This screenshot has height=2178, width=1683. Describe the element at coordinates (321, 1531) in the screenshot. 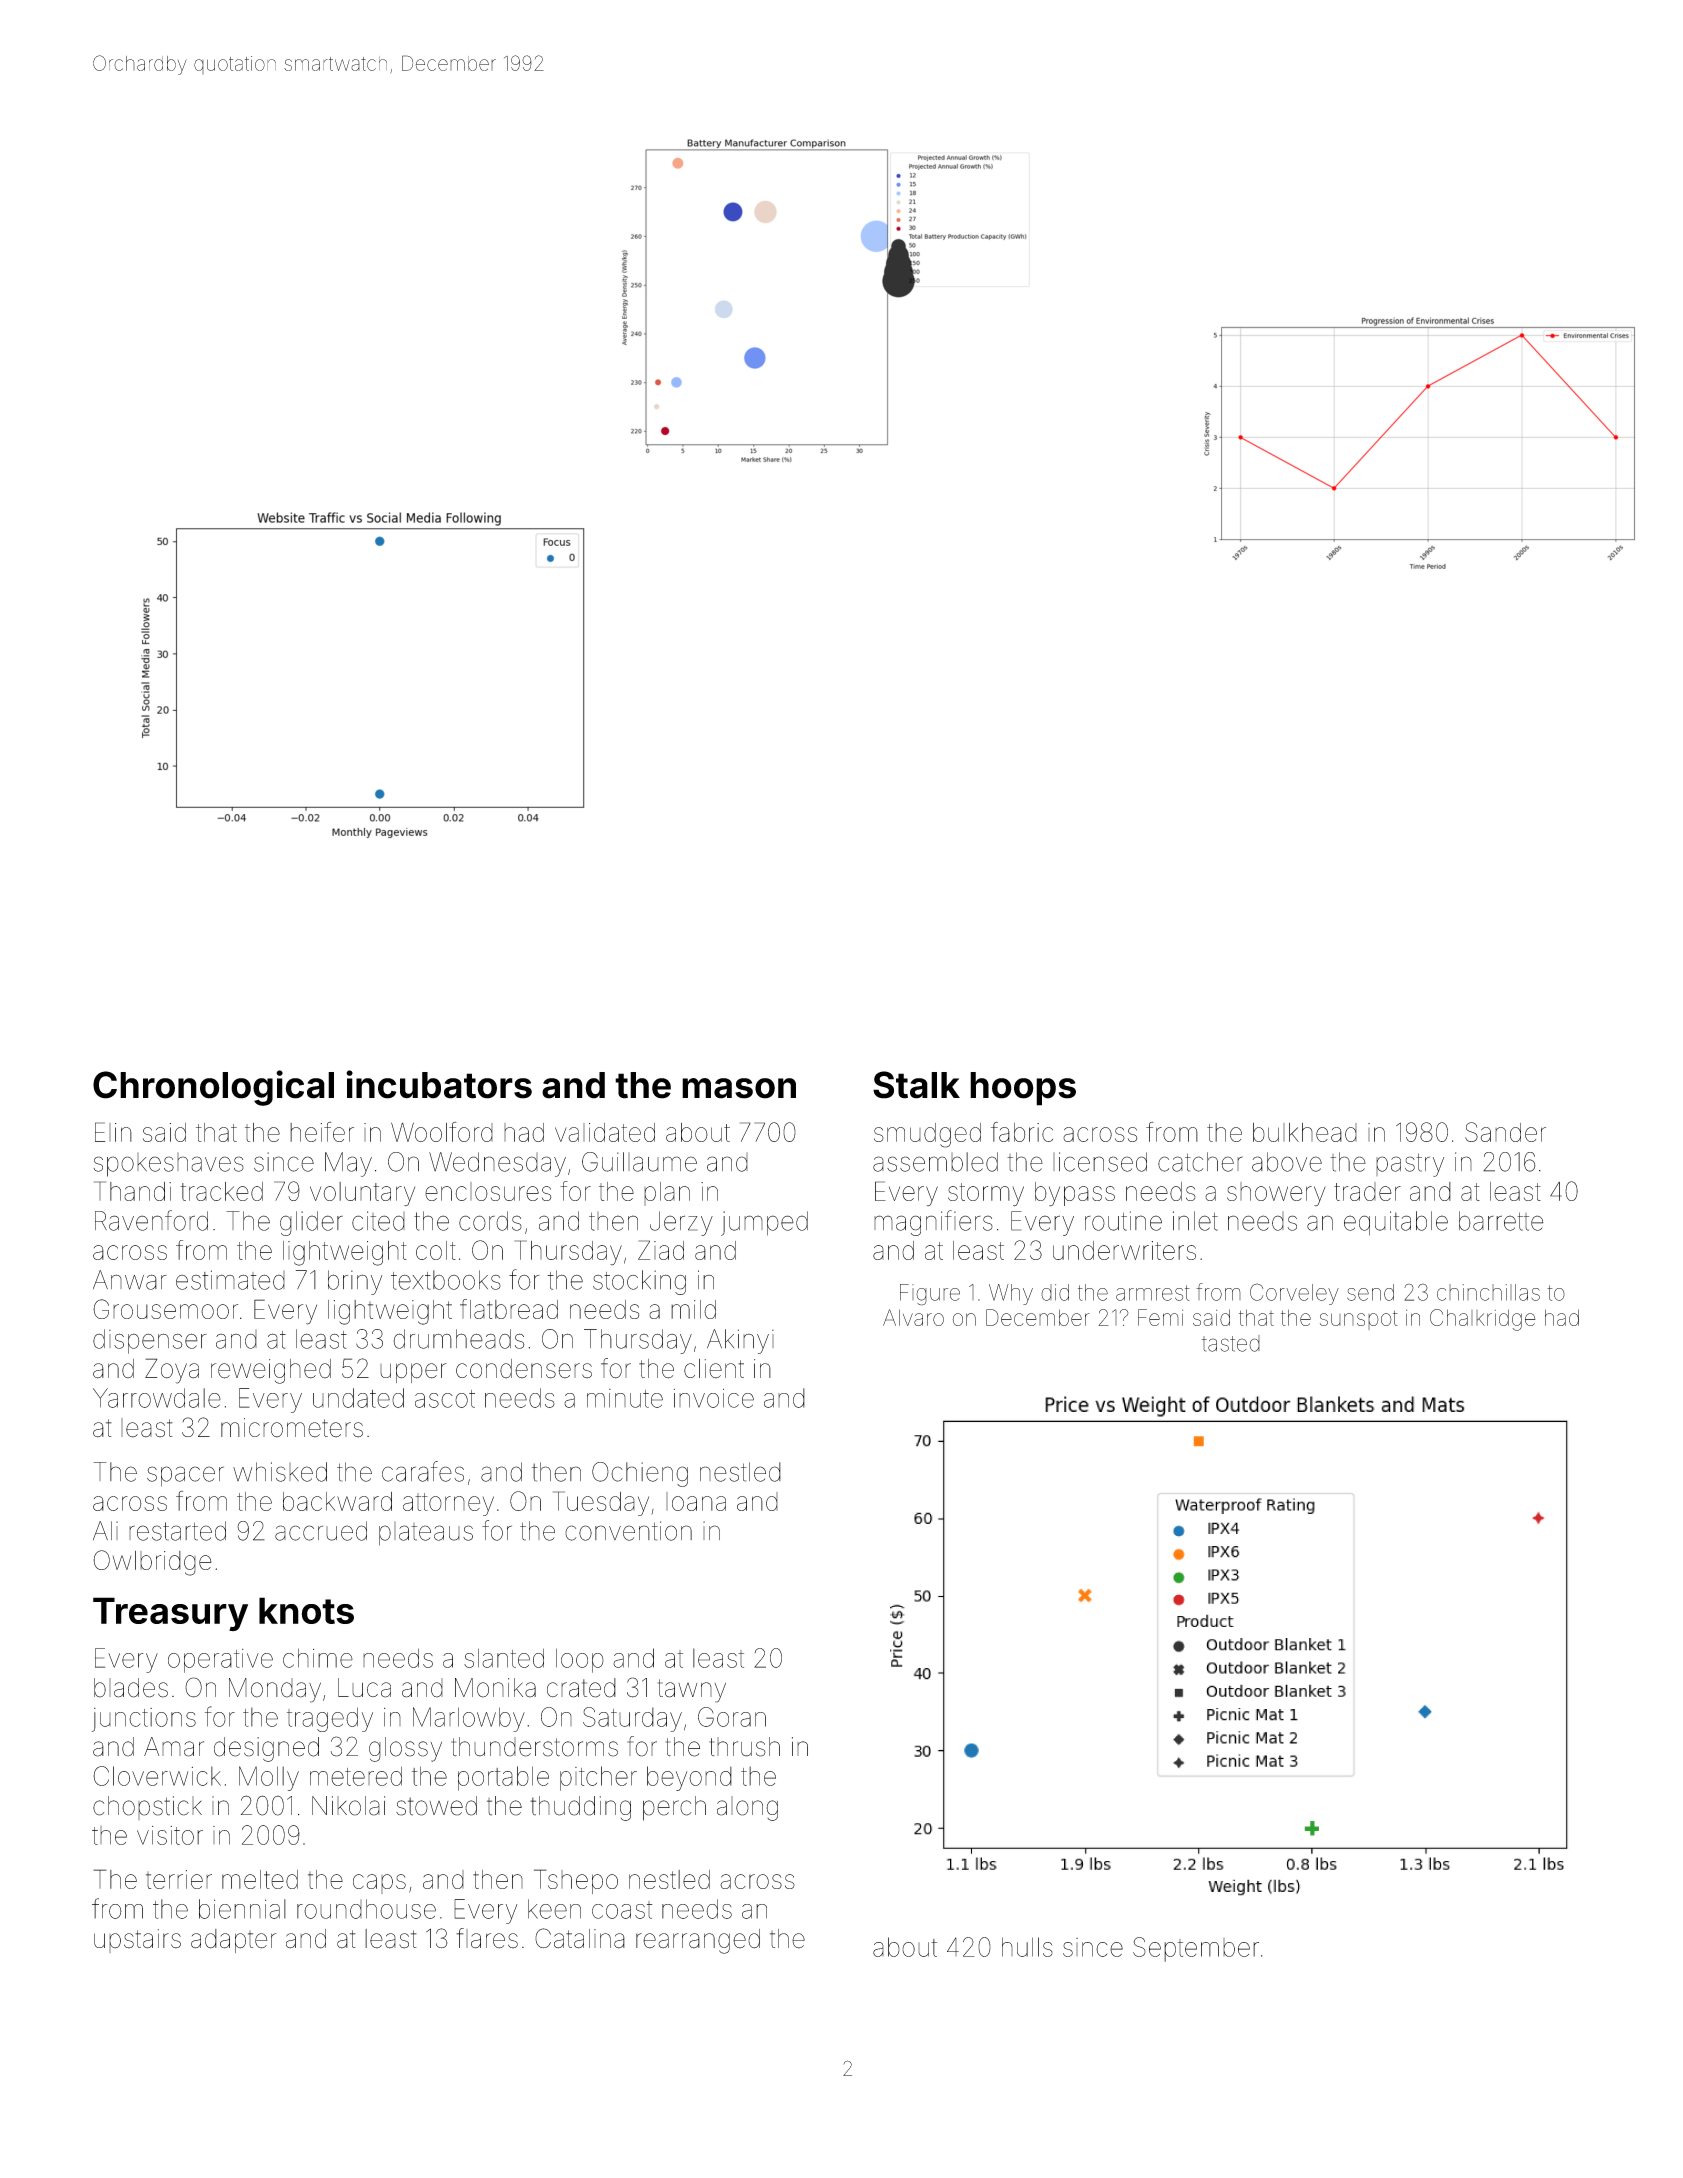

I see `accrued` at that location.
